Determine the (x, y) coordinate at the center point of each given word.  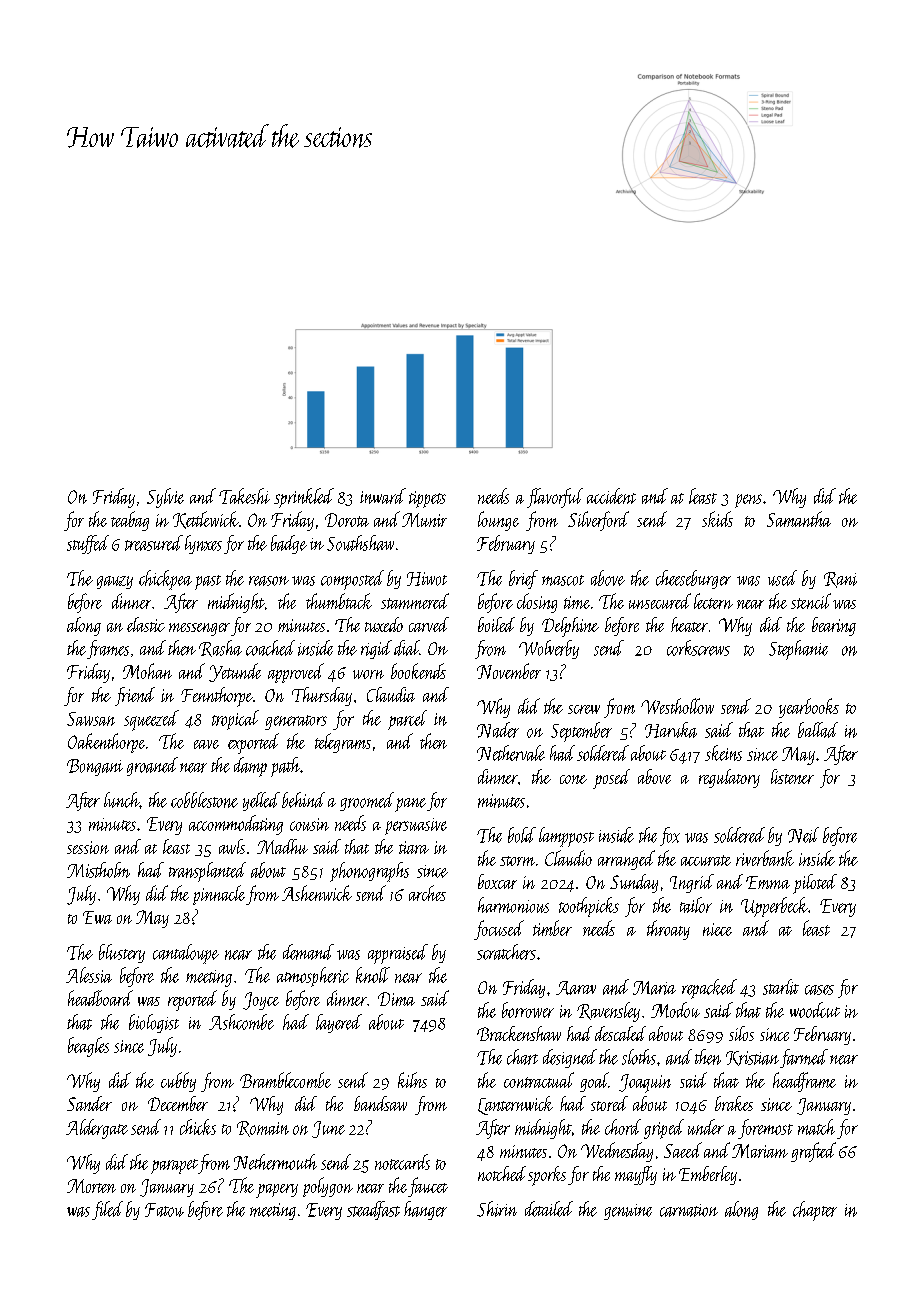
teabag (130, 521)
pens (748, 501)
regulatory (729, 778)
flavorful (555, 498)
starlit (781, 987)
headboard (100, 998)
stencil (811, 601)
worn (368, 674)
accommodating (236, 825)
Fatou (164, 1210)
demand (308, 952)
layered (339, 1023)
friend (135, 696)
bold (522, 835)
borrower (528, 1010)
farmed (804, 1058)
